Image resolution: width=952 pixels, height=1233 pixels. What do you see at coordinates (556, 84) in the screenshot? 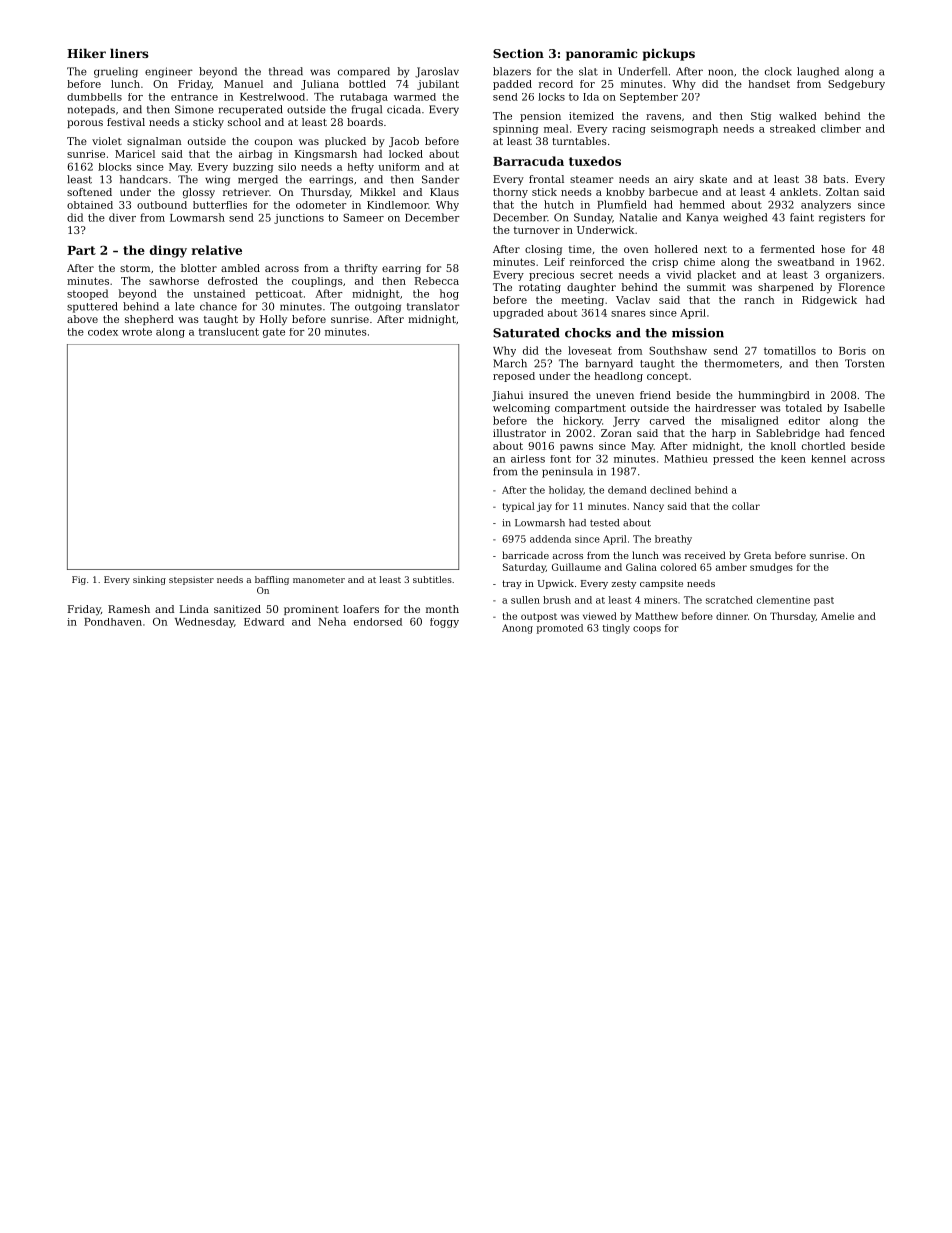
I see `record` at bounding box center [556, 84].
